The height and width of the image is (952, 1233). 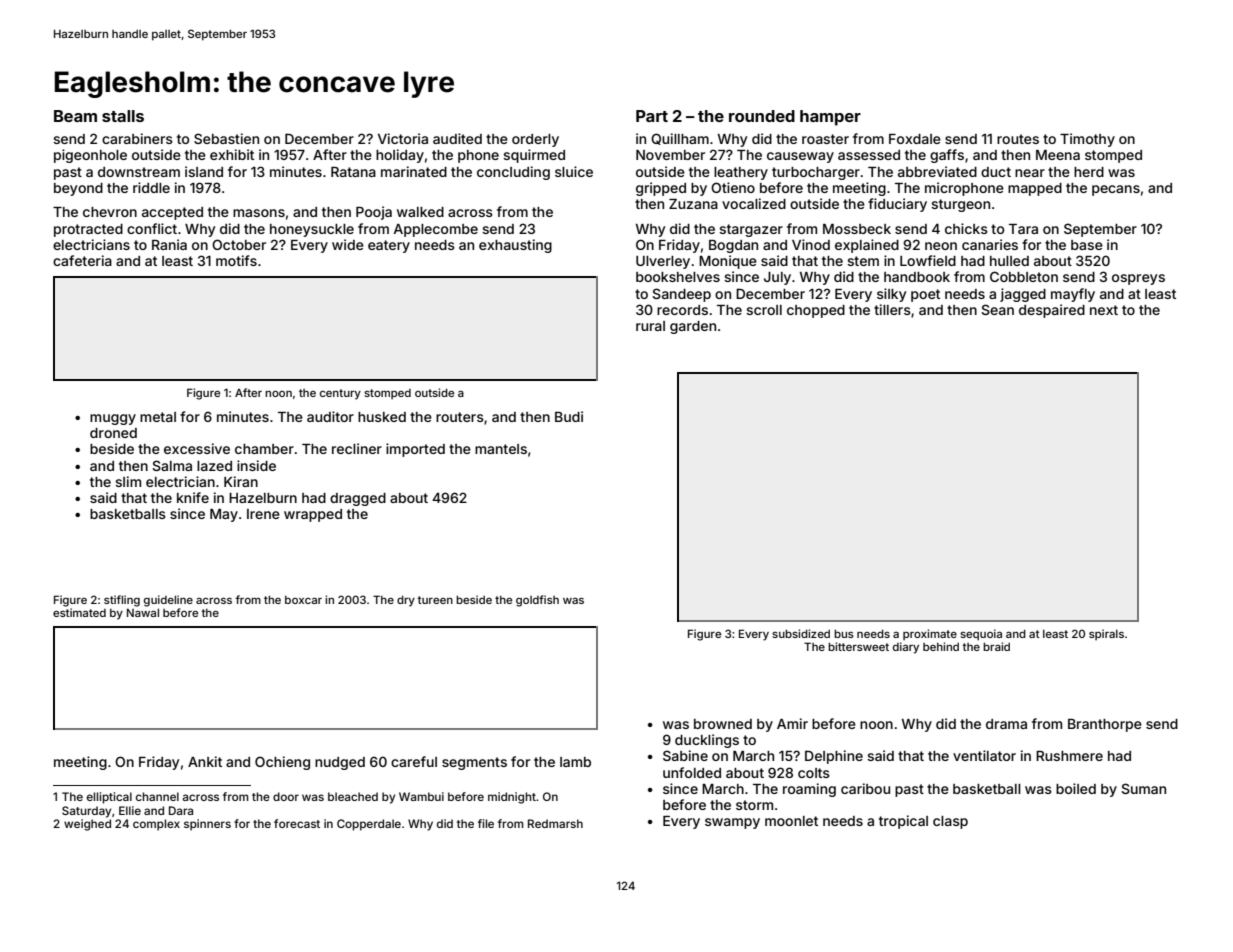 I want to click on Otieno, so click(x=733, y=187).
